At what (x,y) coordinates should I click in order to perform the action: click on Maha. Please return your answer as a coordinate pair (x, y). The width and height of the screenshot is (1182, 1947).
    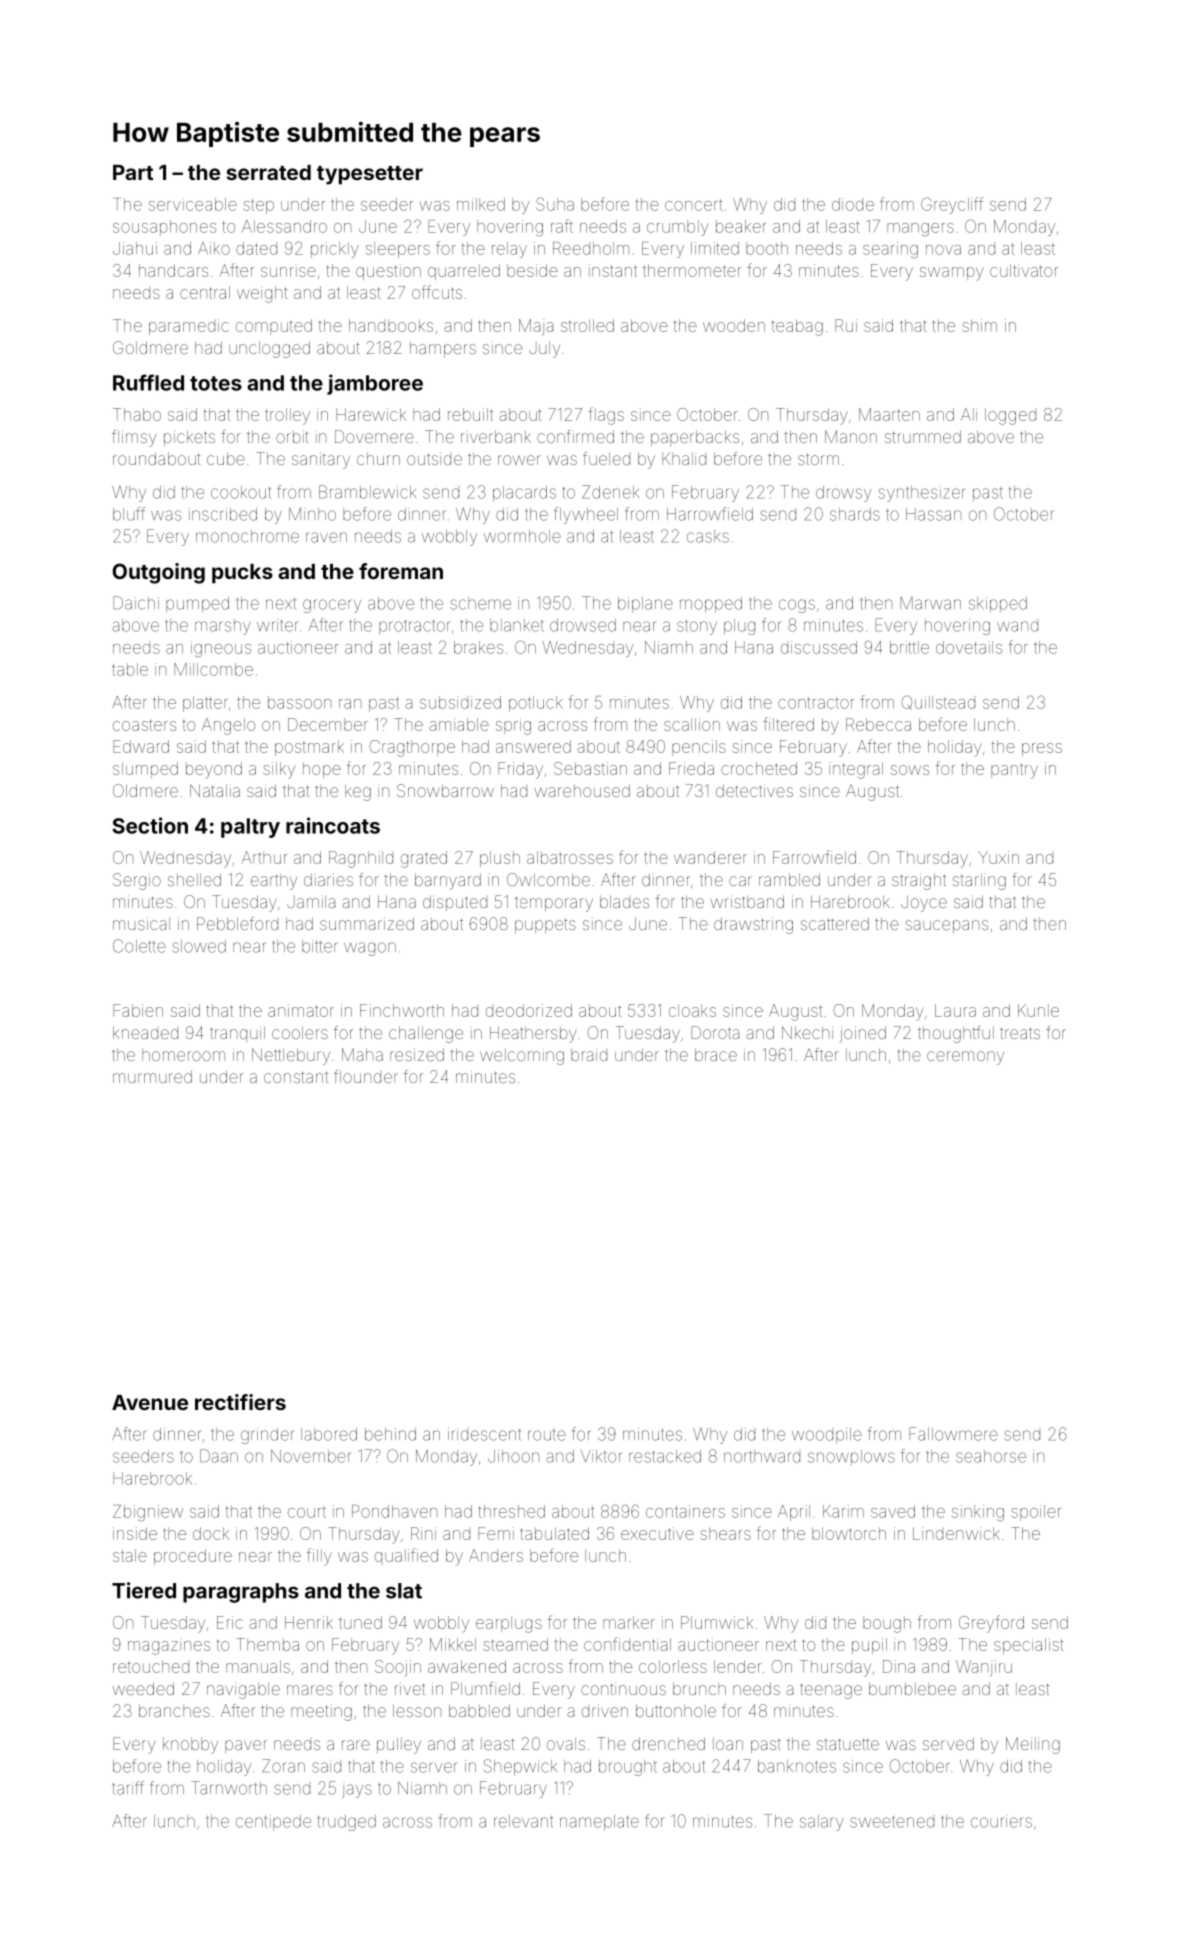
    Looking at the image, I should click on (362, 1054).
